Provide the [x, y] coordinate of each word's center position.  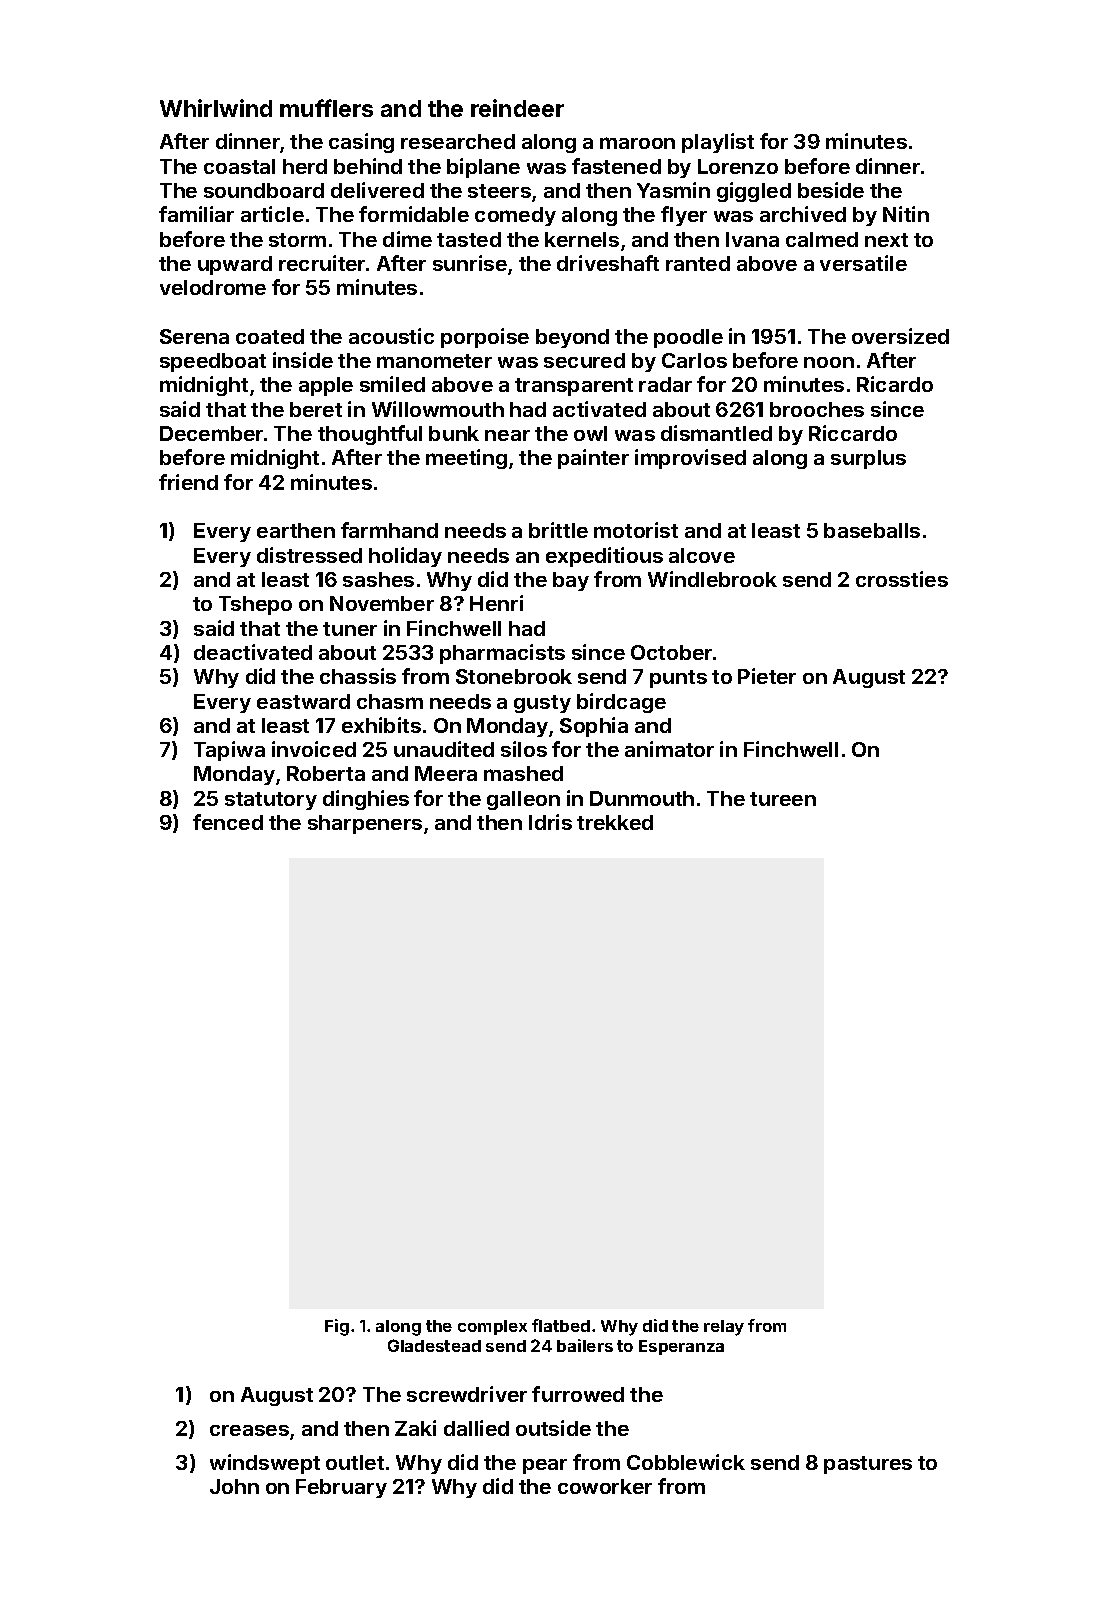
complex [492, 1327]
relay [724, 1328]
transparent [574, 387]
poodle [688, 338]
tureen [783, 799]
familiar [196, 214]
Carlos [694, 360]
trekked [615, 822]
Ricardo [895, 384]
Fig [337, 1327]
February [341, 1488]
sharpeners [365, 824]
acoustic [391, 336]
